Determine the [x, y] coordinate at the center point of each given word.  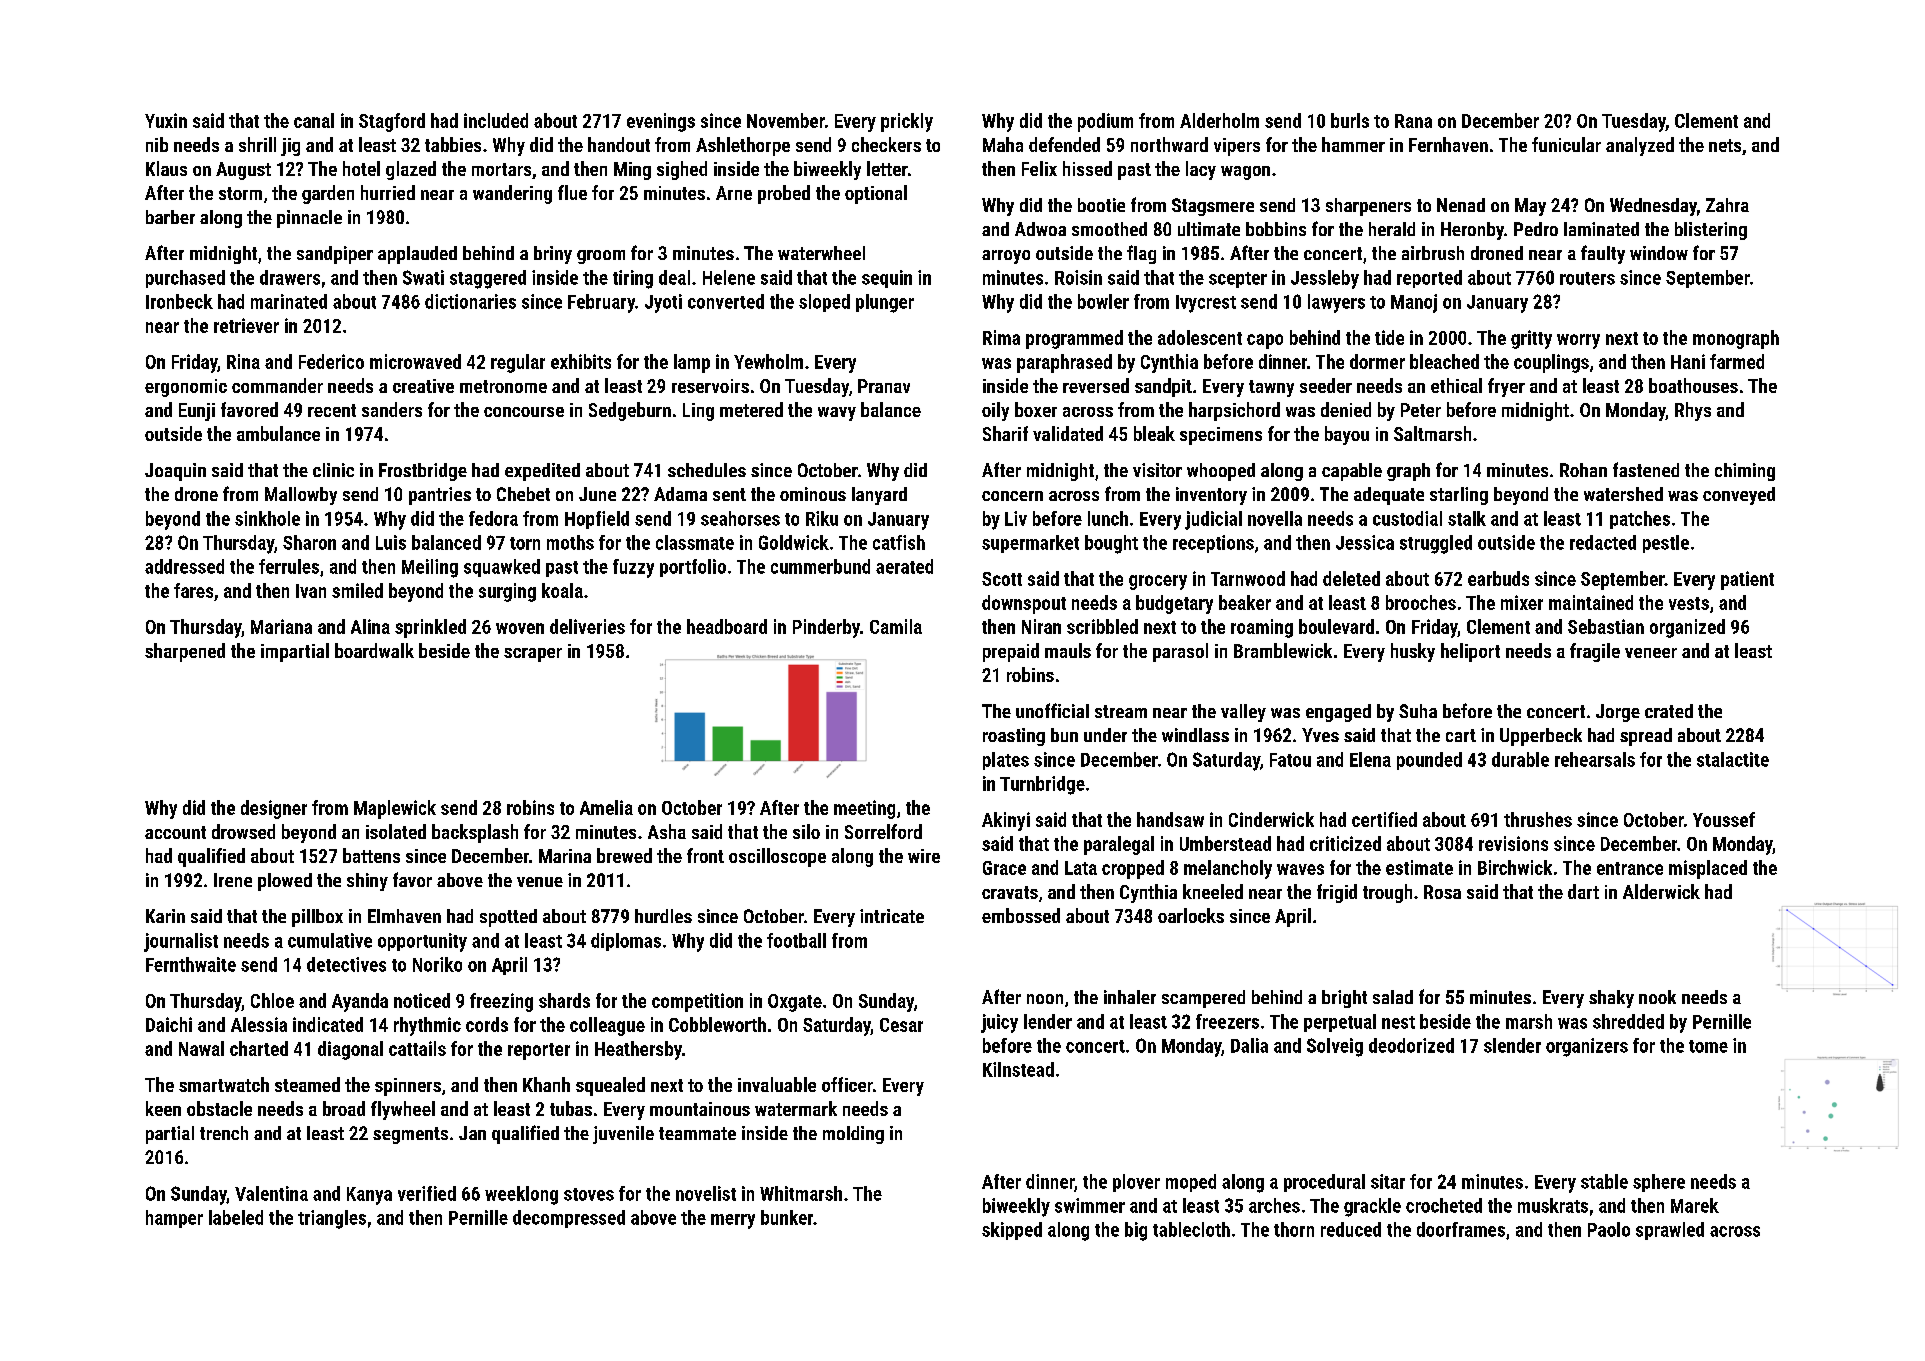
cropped [1133, 869]
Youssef [1724, 819]
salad [1393, 997]
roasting [1014, 737]
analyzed [1640, 146]
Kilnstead [1018, 1069]
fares [193, 590]
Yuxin [166, 120]
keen [163, 1108]
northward [1169, 144]
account [175, 832]
